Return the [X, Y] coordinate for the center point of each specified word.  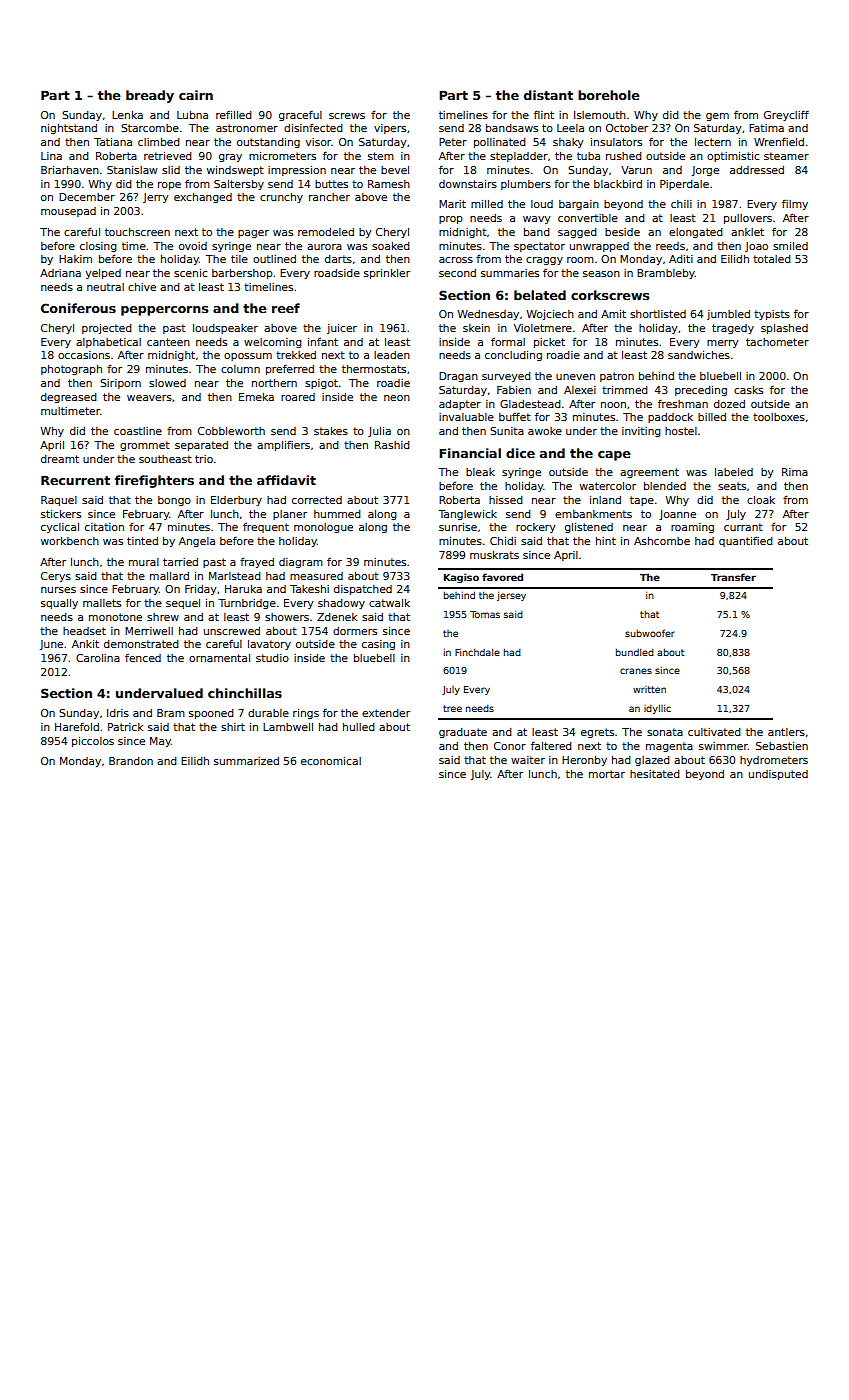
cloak [761, 500]
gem [717, 117]
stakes [331, 431]
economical [331, 761]
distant [548, 95]
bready [150, 96]
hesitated [655, 774]
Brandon [131, 761]
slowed [167, 383]
